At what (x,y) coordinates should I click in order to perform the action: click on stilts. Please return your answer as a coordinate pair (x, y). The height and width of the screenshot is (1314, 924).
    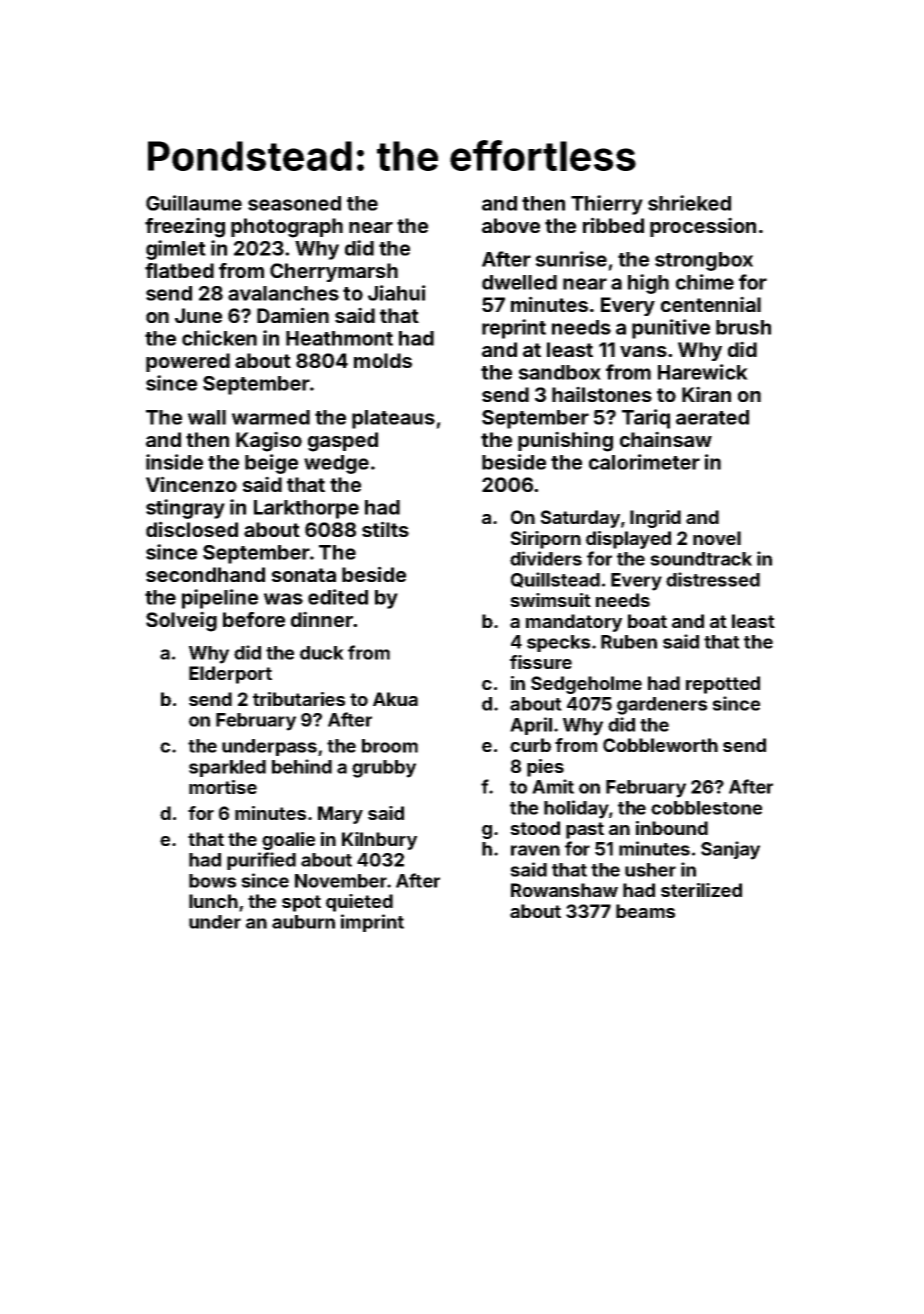
    Looking at the image, I should click on (385, 529).
